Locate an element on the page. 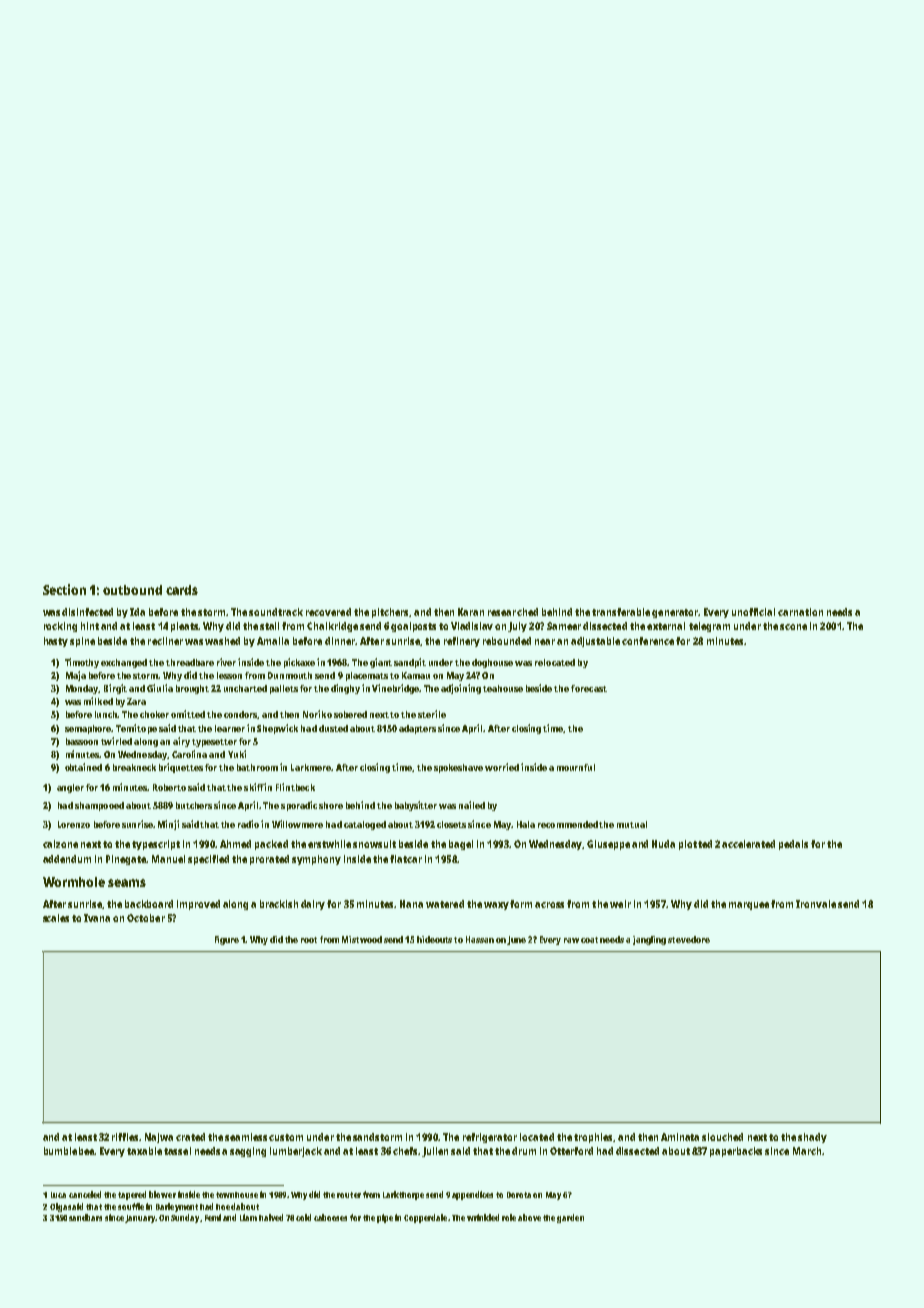 This image has width=924, height=1308. Ivana is located at coordinates (97, 918).
